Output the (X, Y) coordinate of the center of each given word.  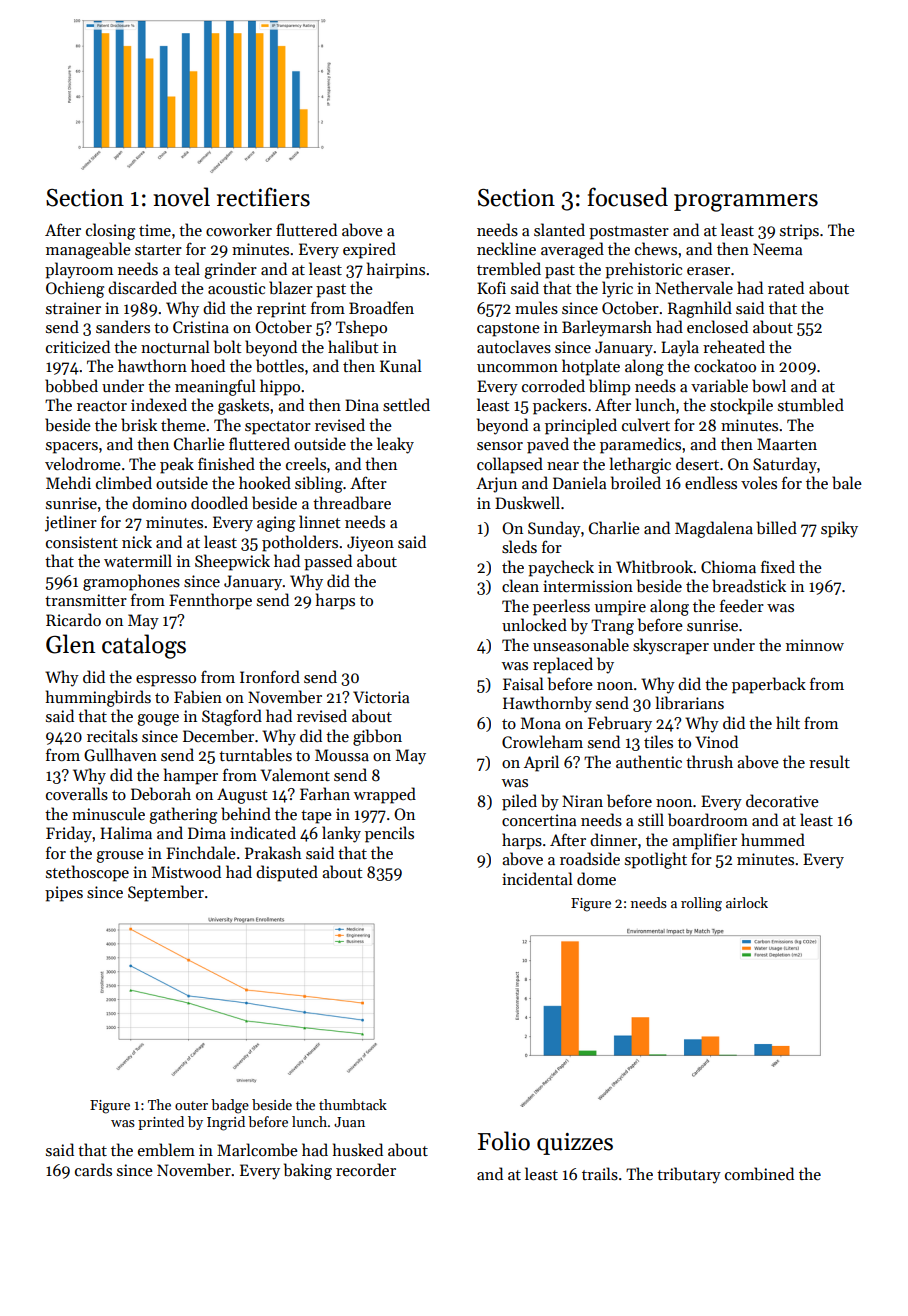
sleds (519, 547)
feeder (742, 605)
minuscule (108, 813)
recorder (366, 1169)
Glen (70, 644)
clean (520, 585)
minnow (815, 645)
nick (137, 541)
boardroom (708, 820)
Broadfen (381, 307)
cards (93, 1169)
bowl (769, 385)
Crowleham (542, 741)
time (155, 230)
